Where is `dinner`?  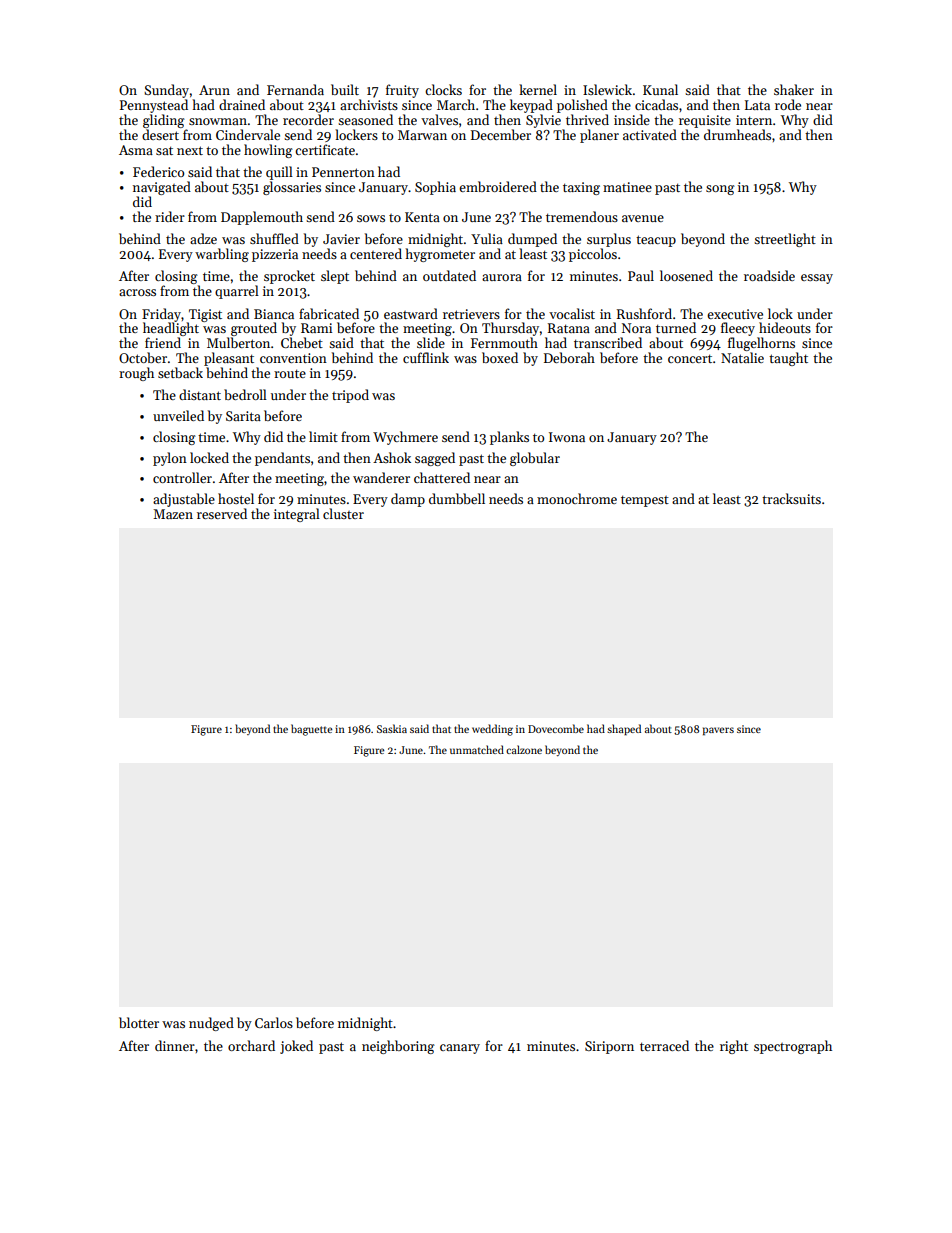 dinner is located at coordinates (175, 1045).
